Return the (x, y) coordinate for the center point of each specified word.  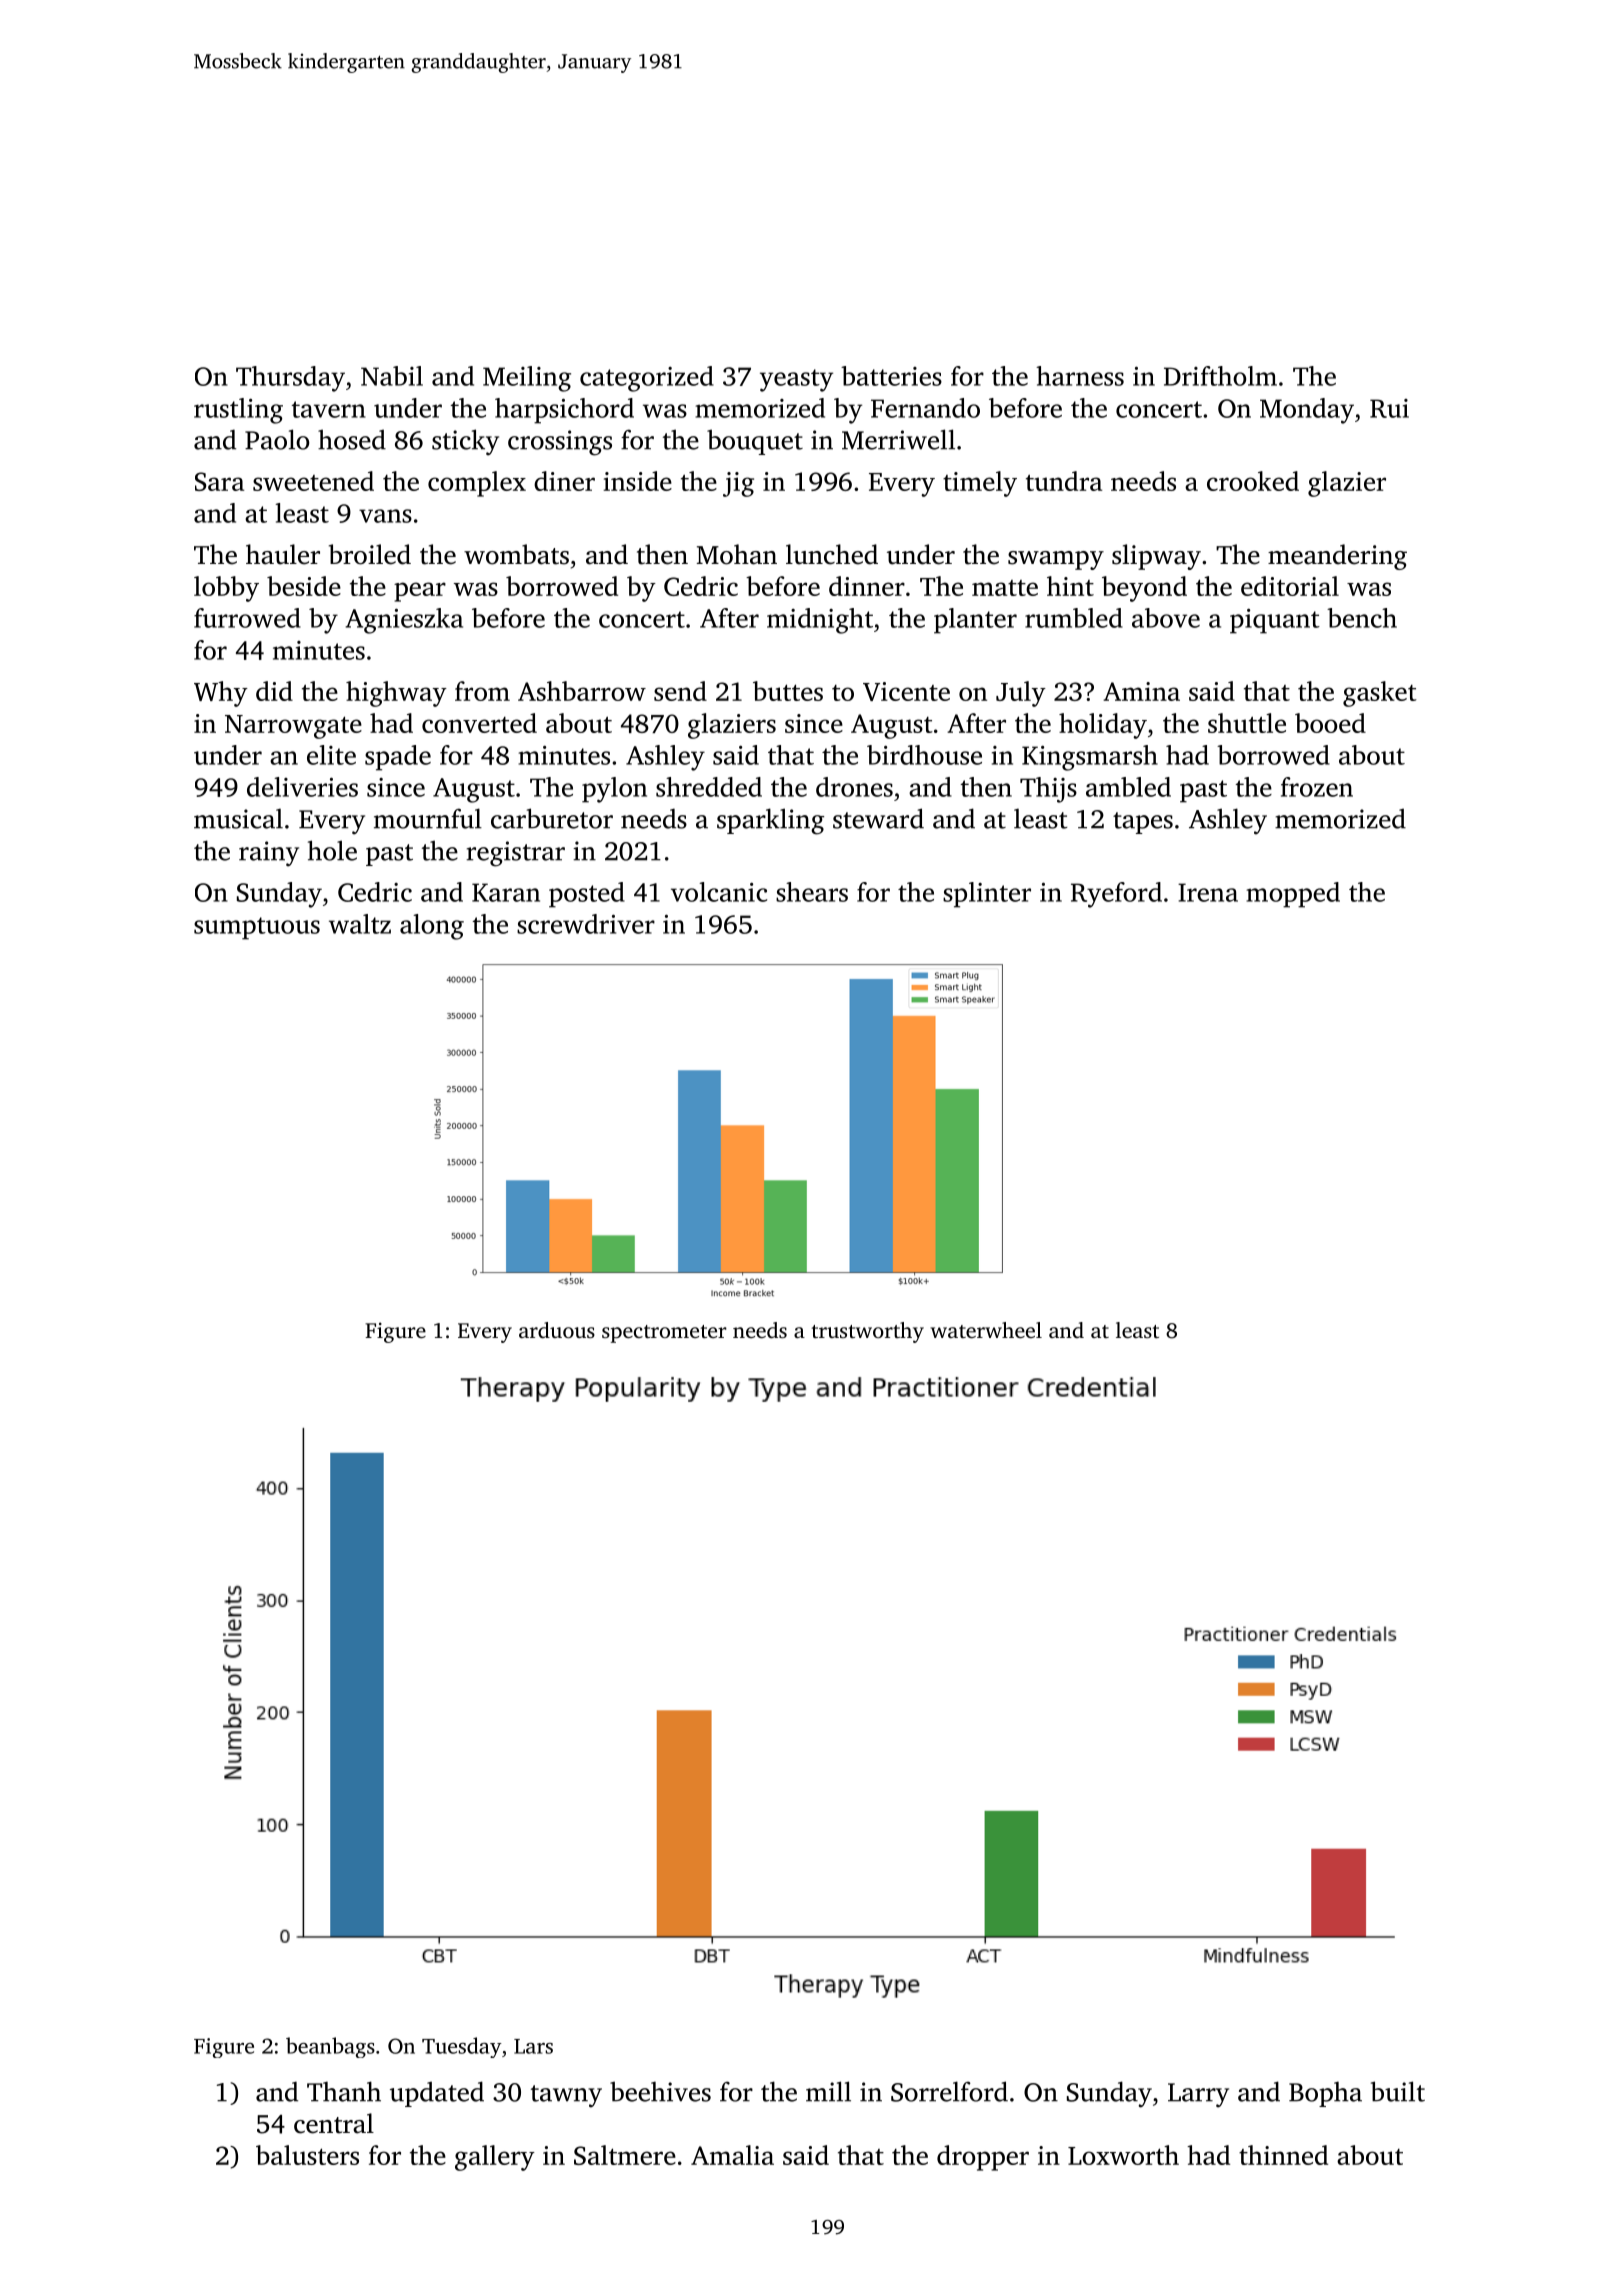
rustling (238, 411)
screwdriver (586, 924)
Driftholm (1220, 376)
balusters (307, 2155)
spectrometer (664, 1334)
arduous (557, 1330)
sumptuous (257, 928)
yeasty (796, 380)
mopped (1293, 895)
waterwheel (986, 1330)
